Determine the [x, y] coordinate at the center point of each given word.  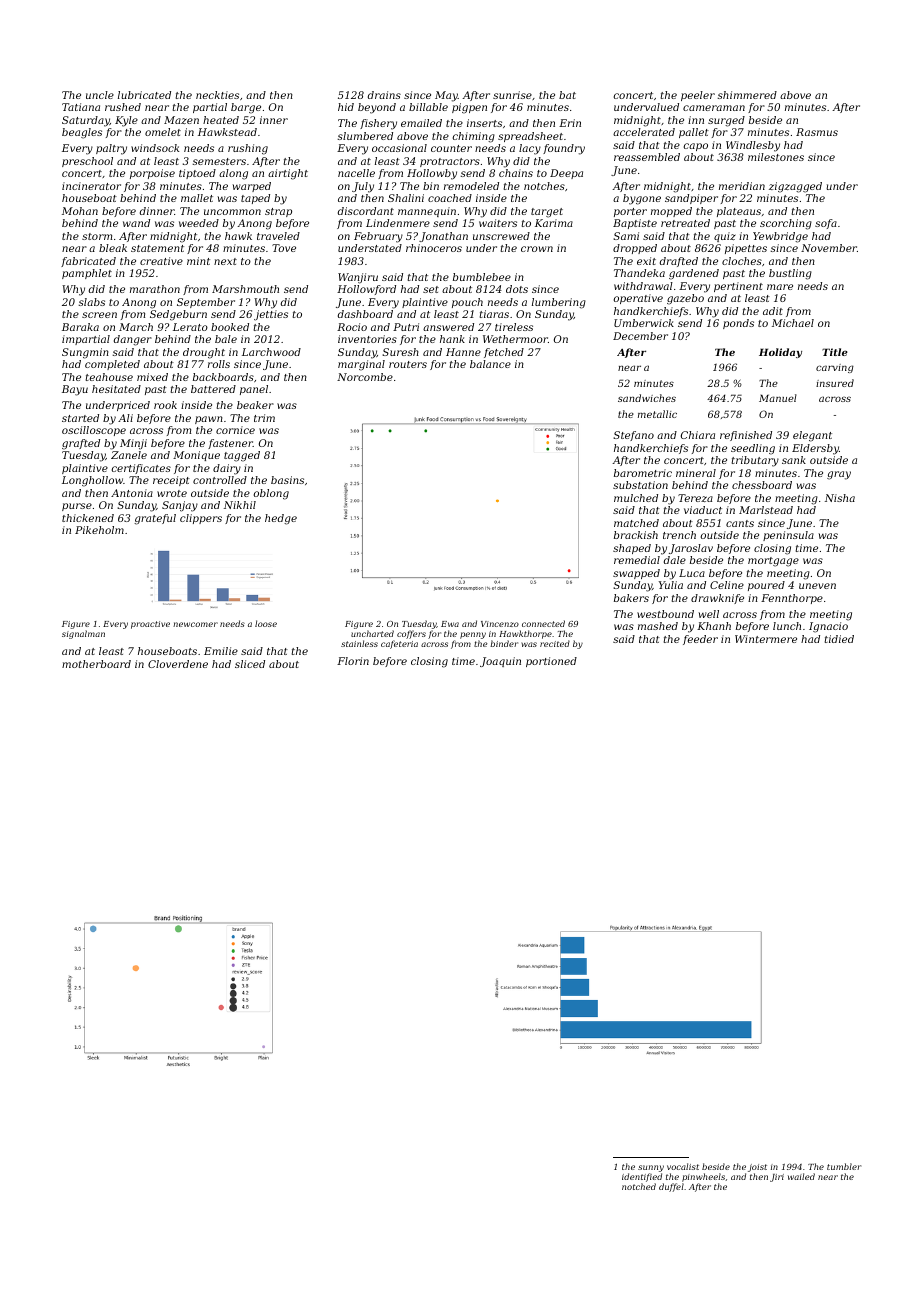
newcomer [195, 624]
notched [639, 1186]
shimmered [747, 95]
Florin [353, 661]
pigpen [469, 108]
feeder [700, 640]
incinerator [91, 186]
